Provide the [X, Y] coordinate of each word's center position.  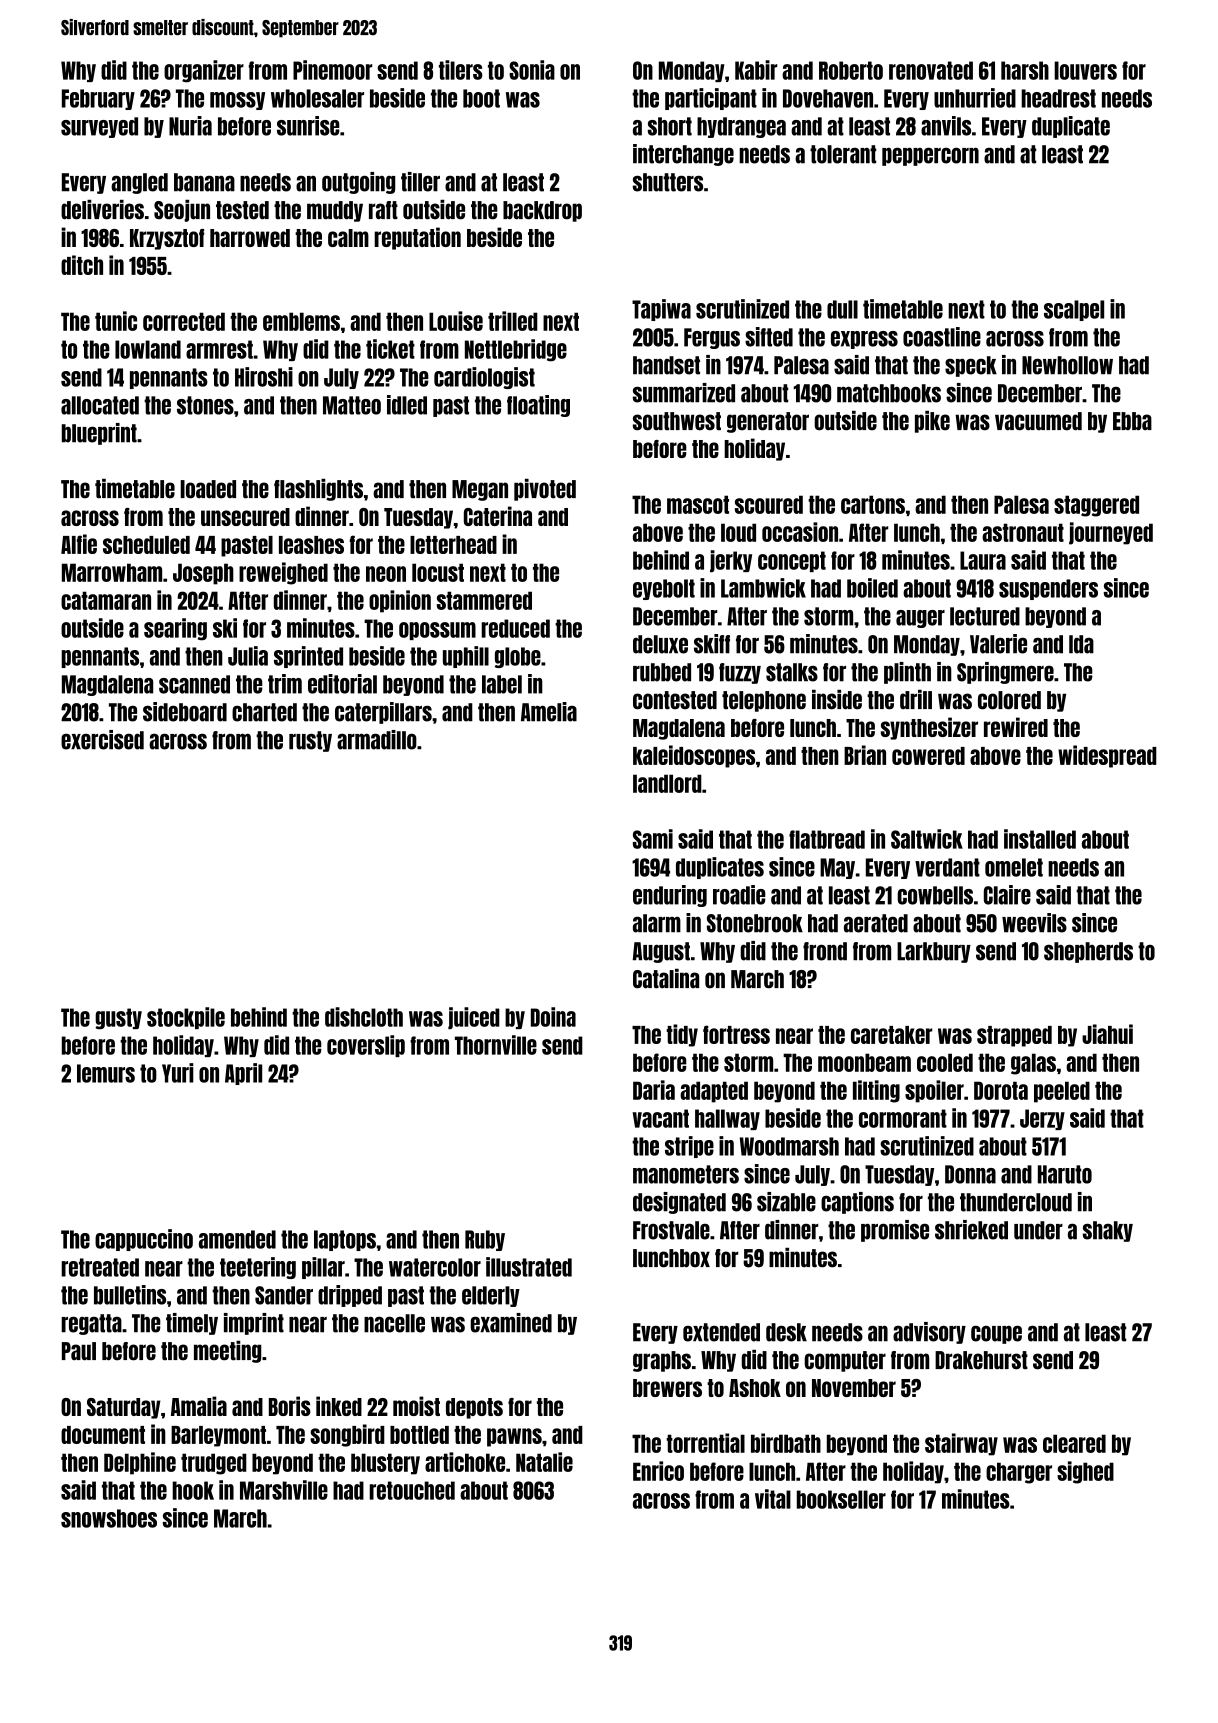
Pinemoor [332, 70]
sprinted [308, 657]
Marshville [284, 1490]
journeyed [1111, 533]
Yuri [178, 1073]
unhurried [975, 98]
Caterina [498, 516]
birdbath [786, 1443]
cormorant [903, 1118]
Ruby [485, 1240]
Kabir [756, 70]
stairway [961, 1444]
